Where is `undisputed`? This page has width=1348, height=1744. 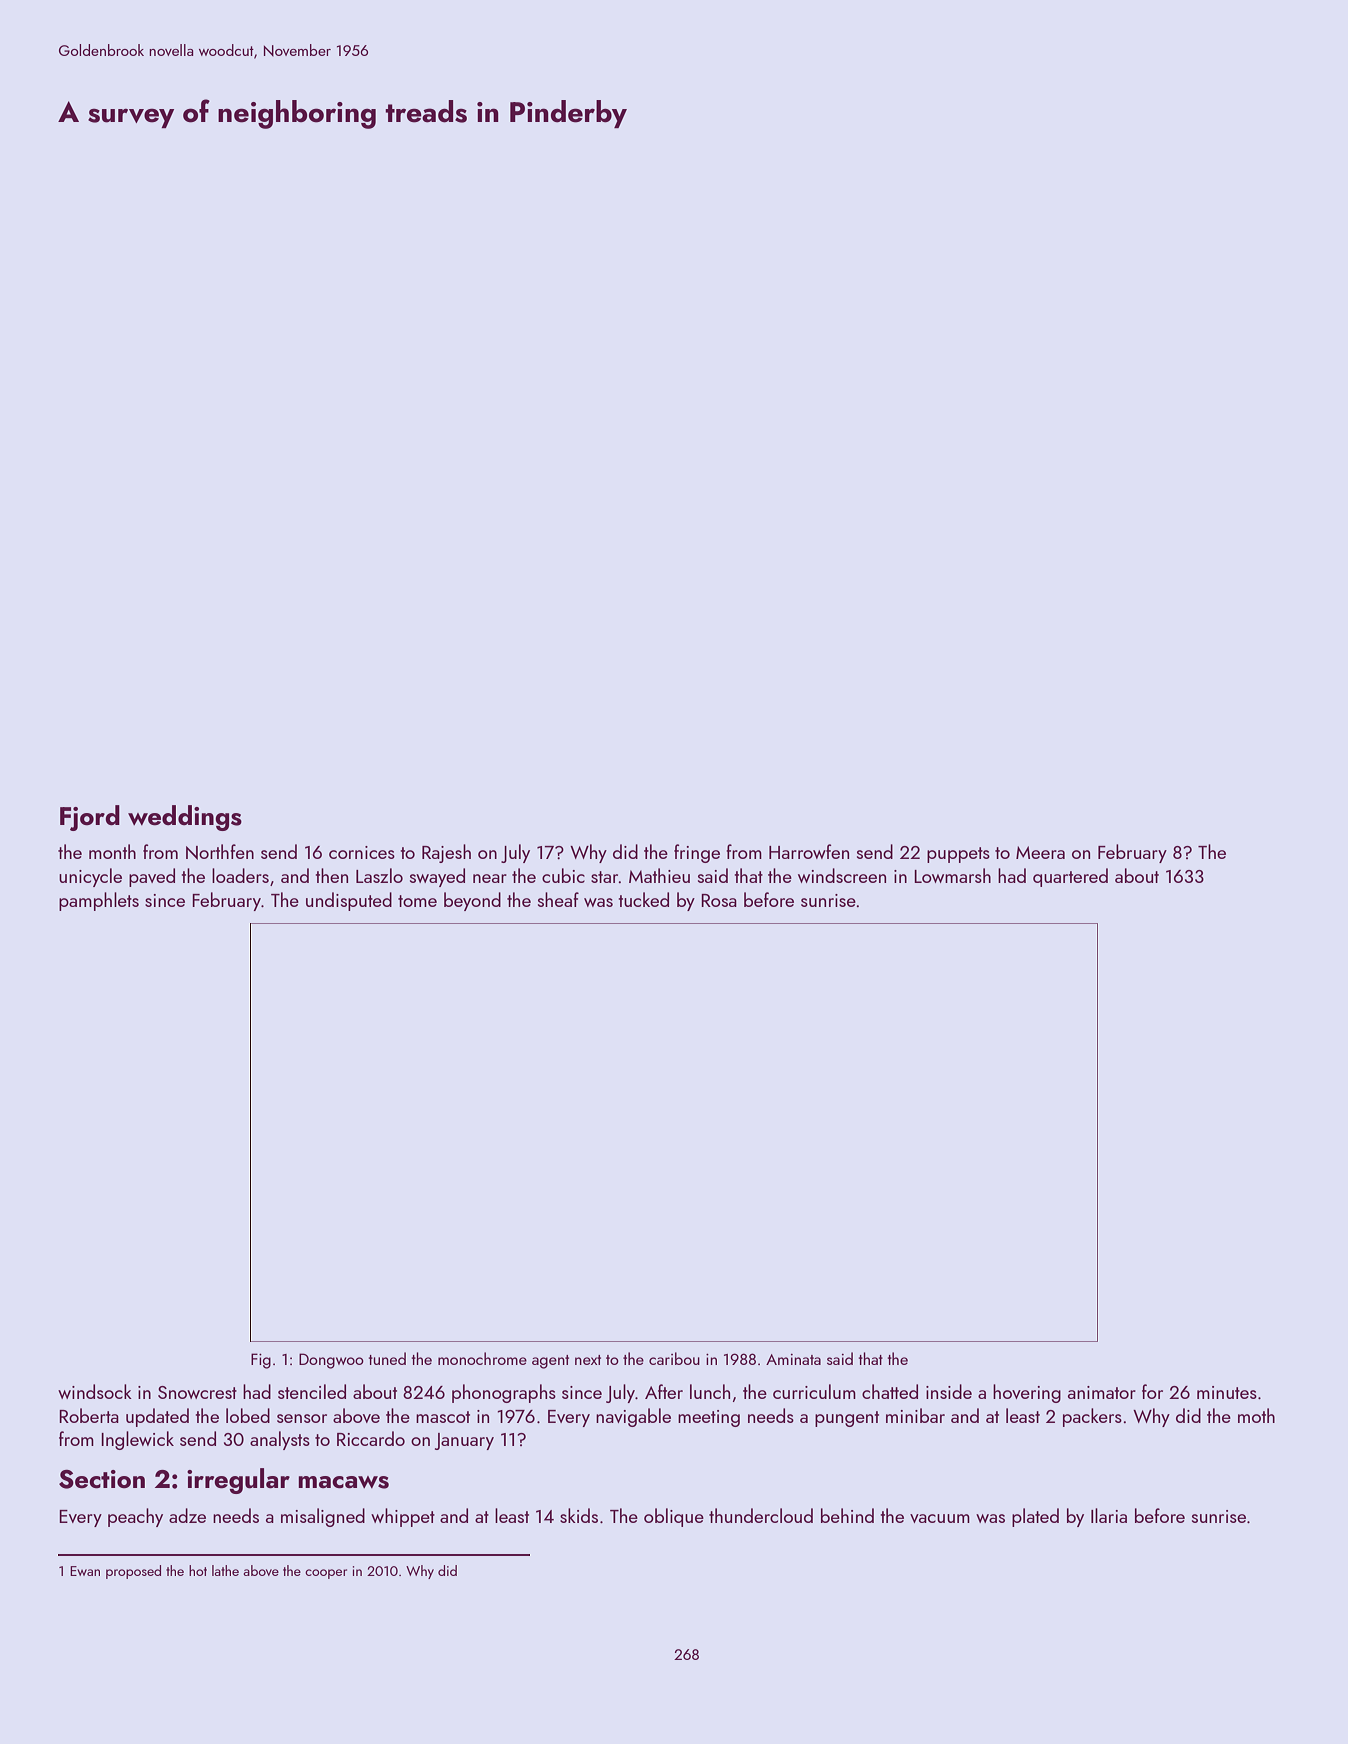 undisputed is located at coordinates (349, 901).
